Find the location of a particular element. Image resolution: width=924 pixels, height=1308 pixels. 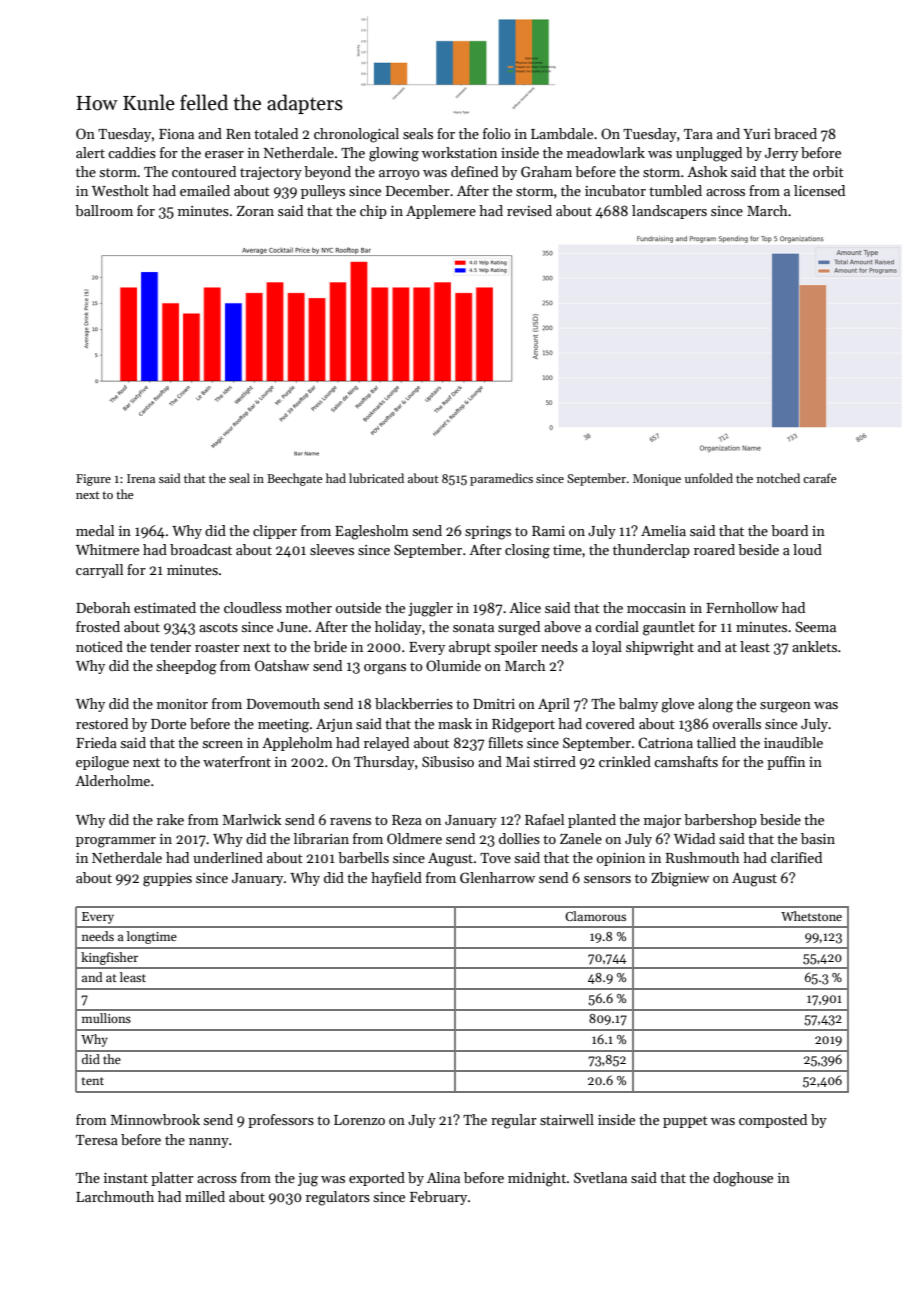

folio is located at coordinates (497, 133).
